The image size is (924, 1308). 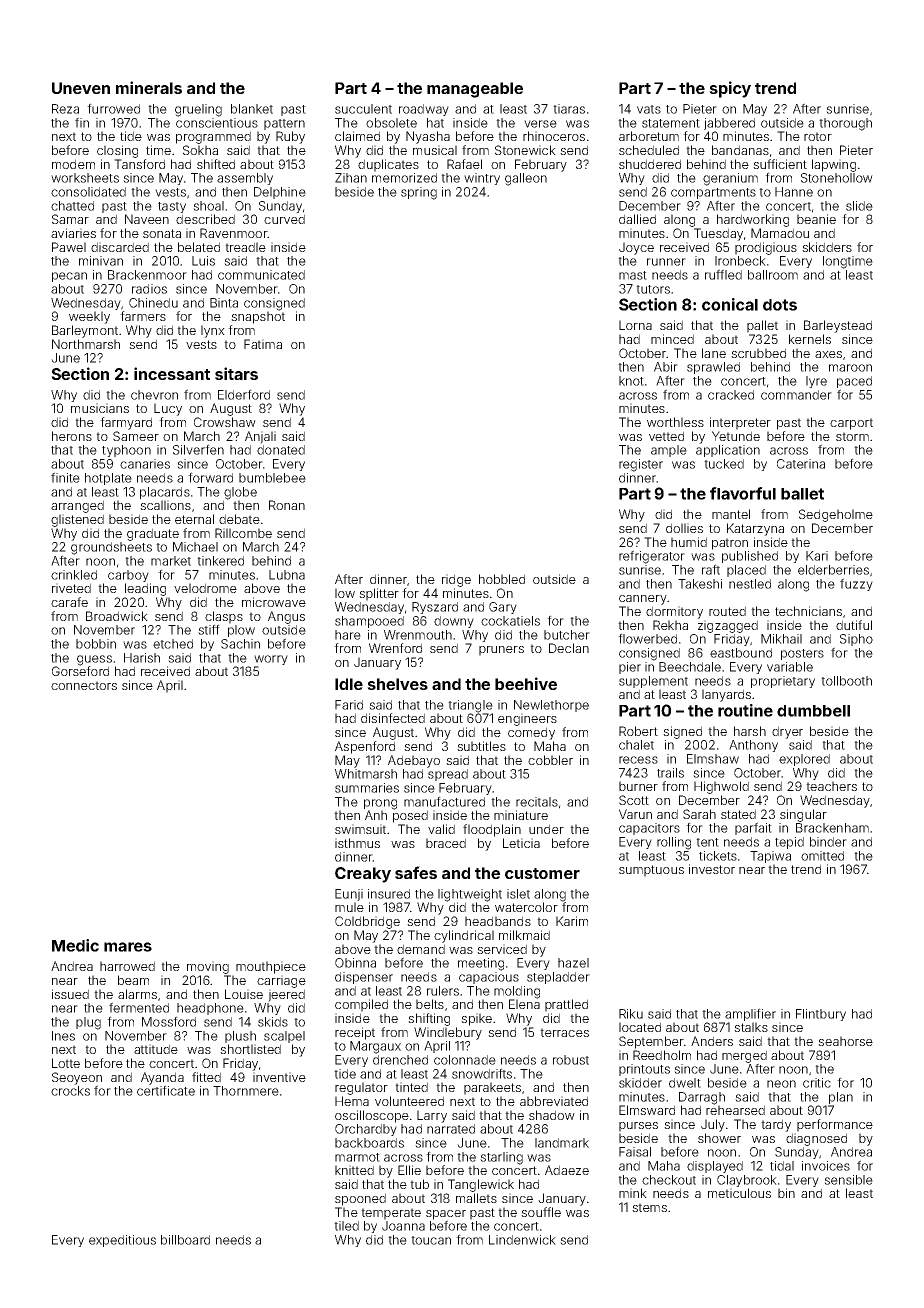 I want to click on tiled, so click(x=346, y=1226).
